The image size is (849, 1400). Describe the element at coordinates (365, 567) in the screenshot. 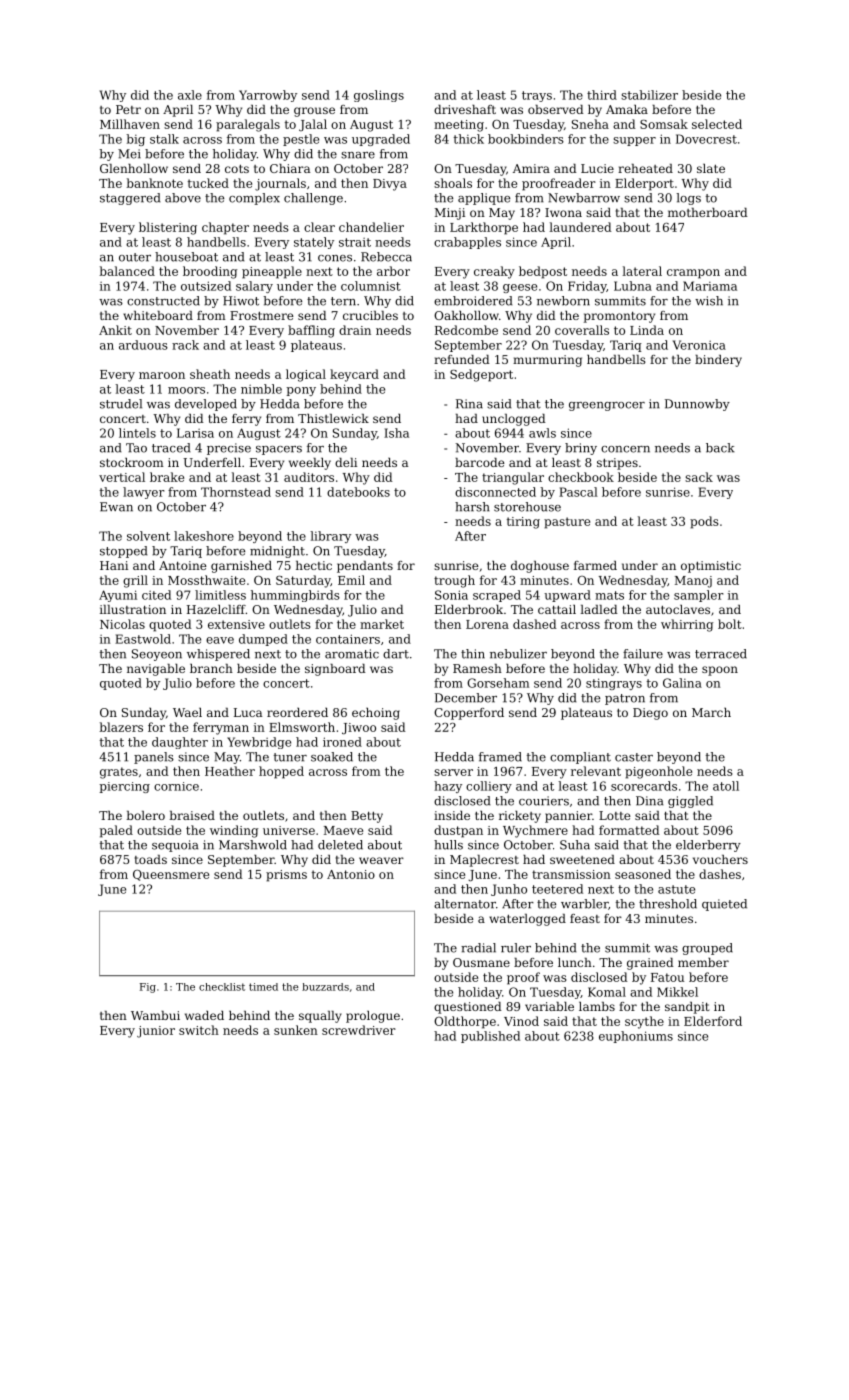

I see `pendants` at that location.
